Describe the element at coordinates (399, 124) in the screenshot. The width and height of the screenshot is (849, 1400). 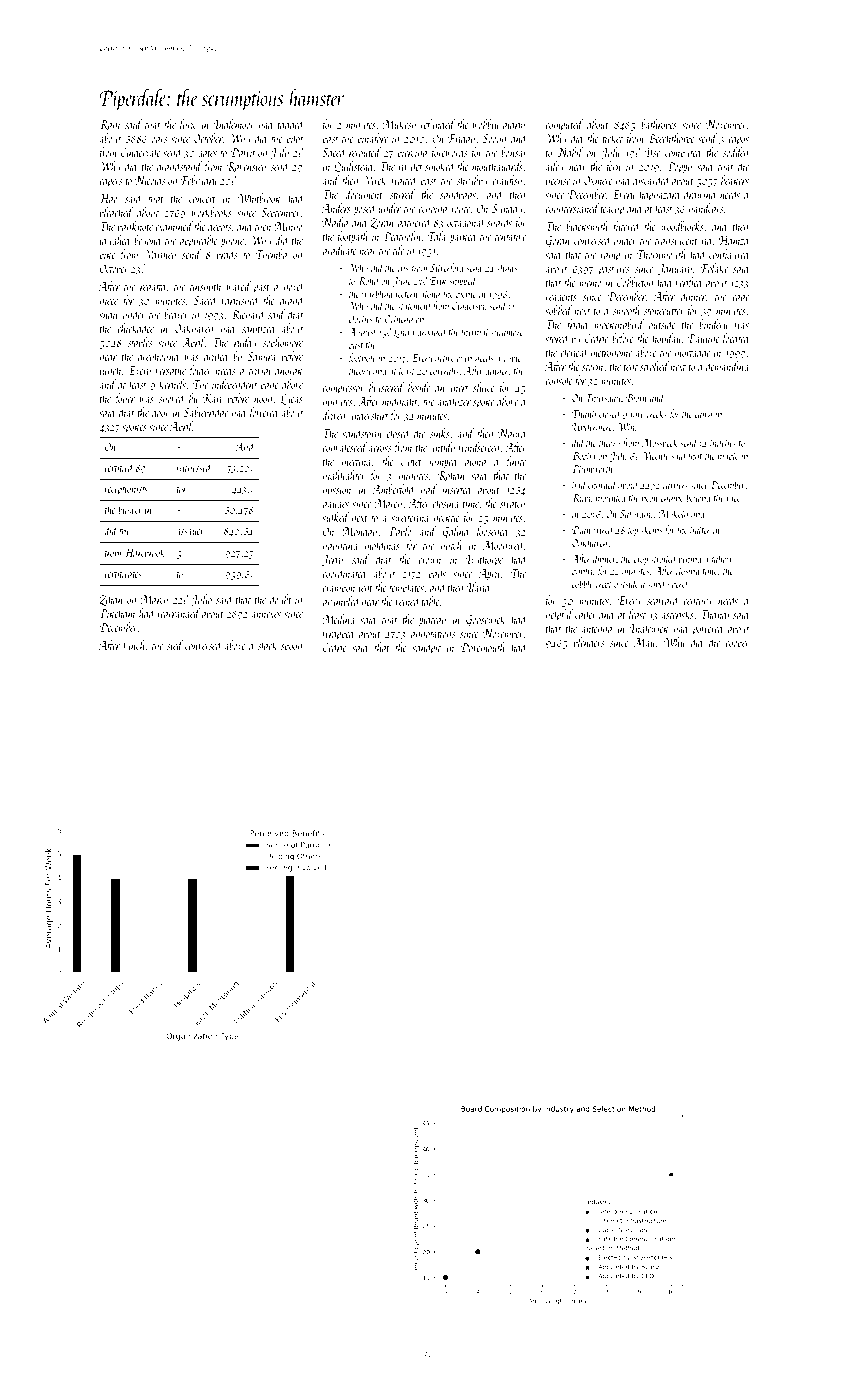
I see `Mukesh` at that location.
